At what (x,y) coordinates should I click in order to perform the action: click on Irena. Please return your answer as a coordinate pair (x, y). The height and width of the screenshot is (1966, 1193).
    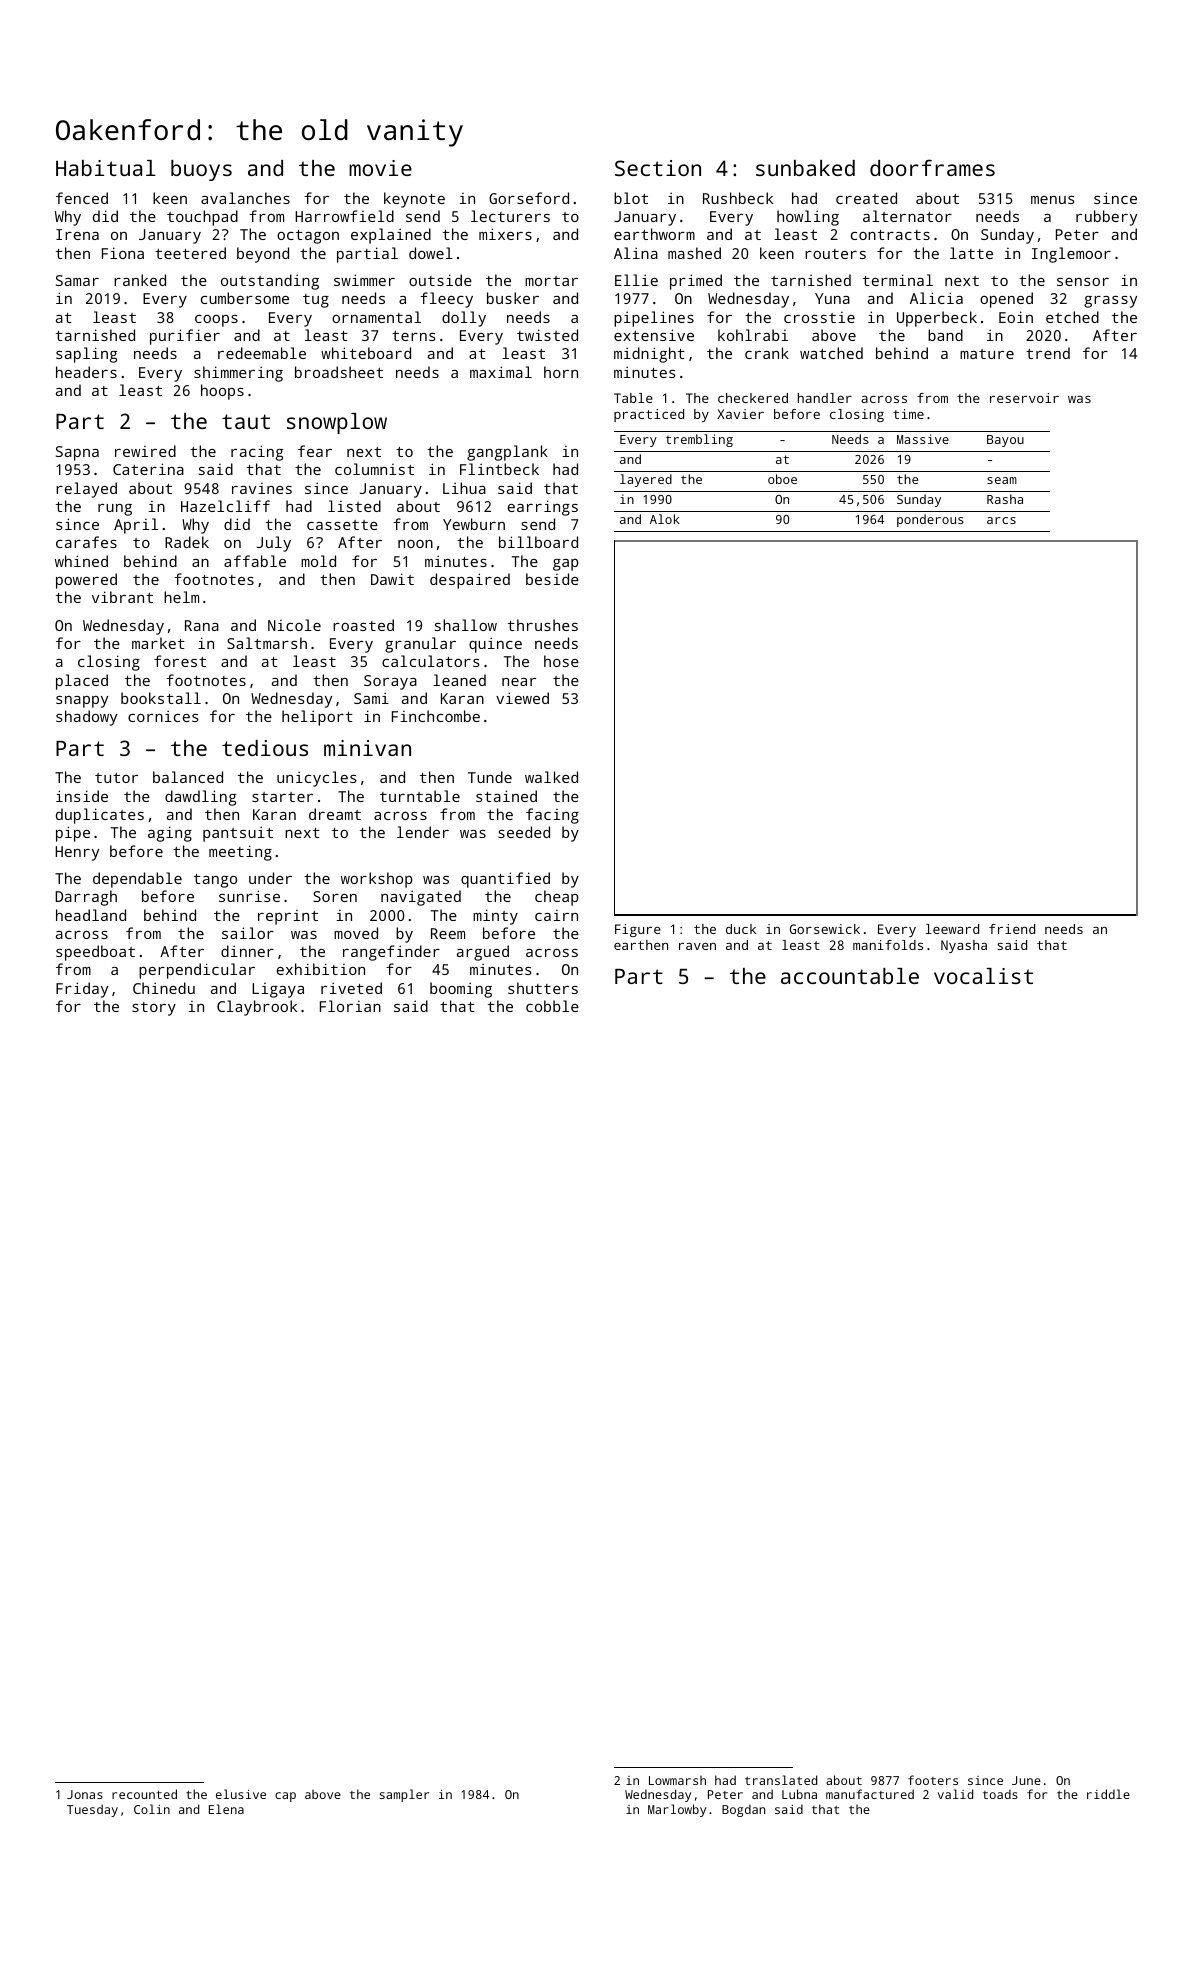
    Looking at the image, I should click on (77, 234).
